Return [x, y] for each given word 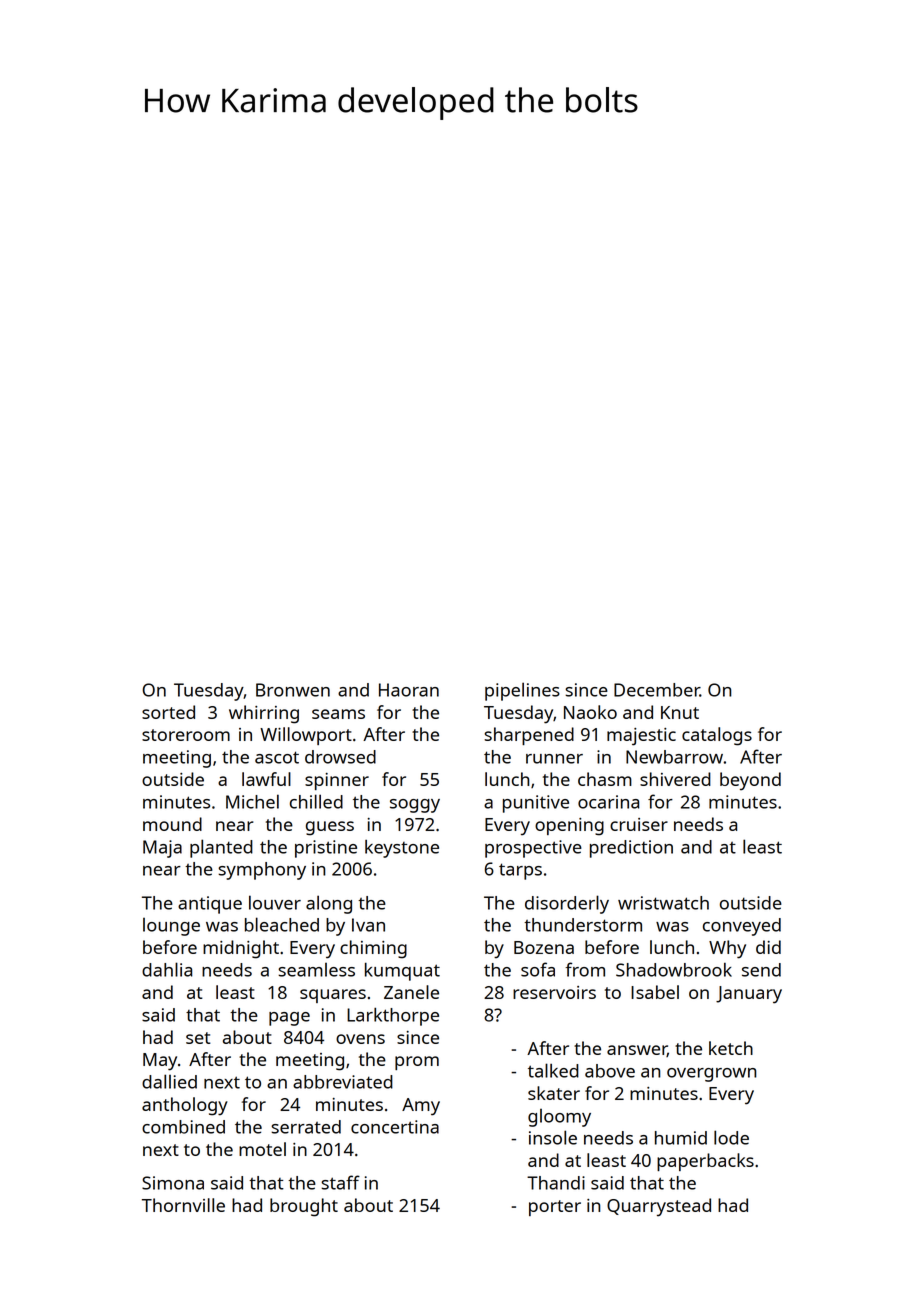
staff [340, 1182]
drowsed [340, 757]
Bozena [544, 947]
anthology [185, 1106]
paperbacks [705, 1162]
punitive [536, 804]
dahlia [167, 969]
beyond [750, 781]
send [761, 970]
